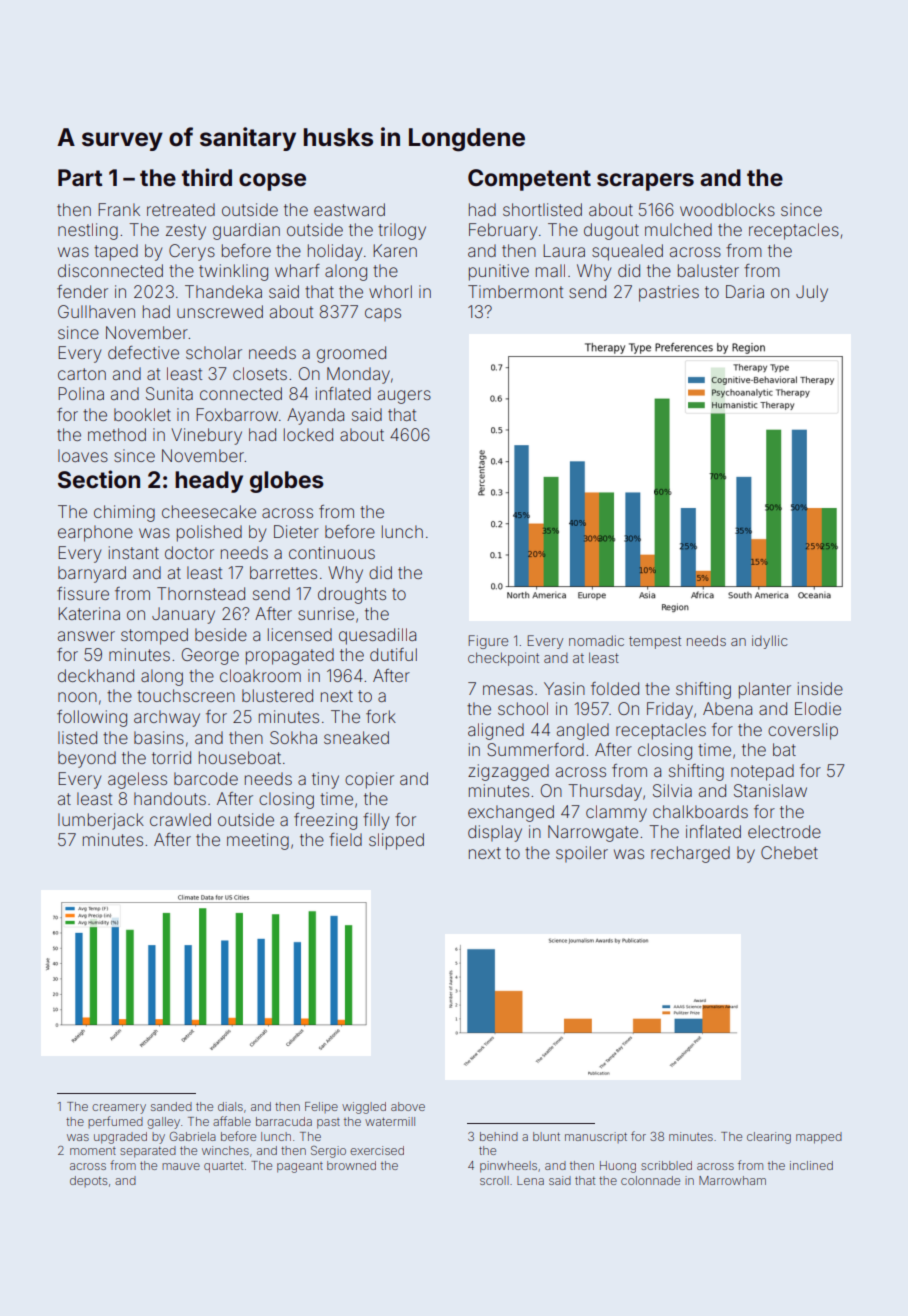 The height and width of the screenshot is (1316, 908). I want to click on Lena, so click(530, 1180).
